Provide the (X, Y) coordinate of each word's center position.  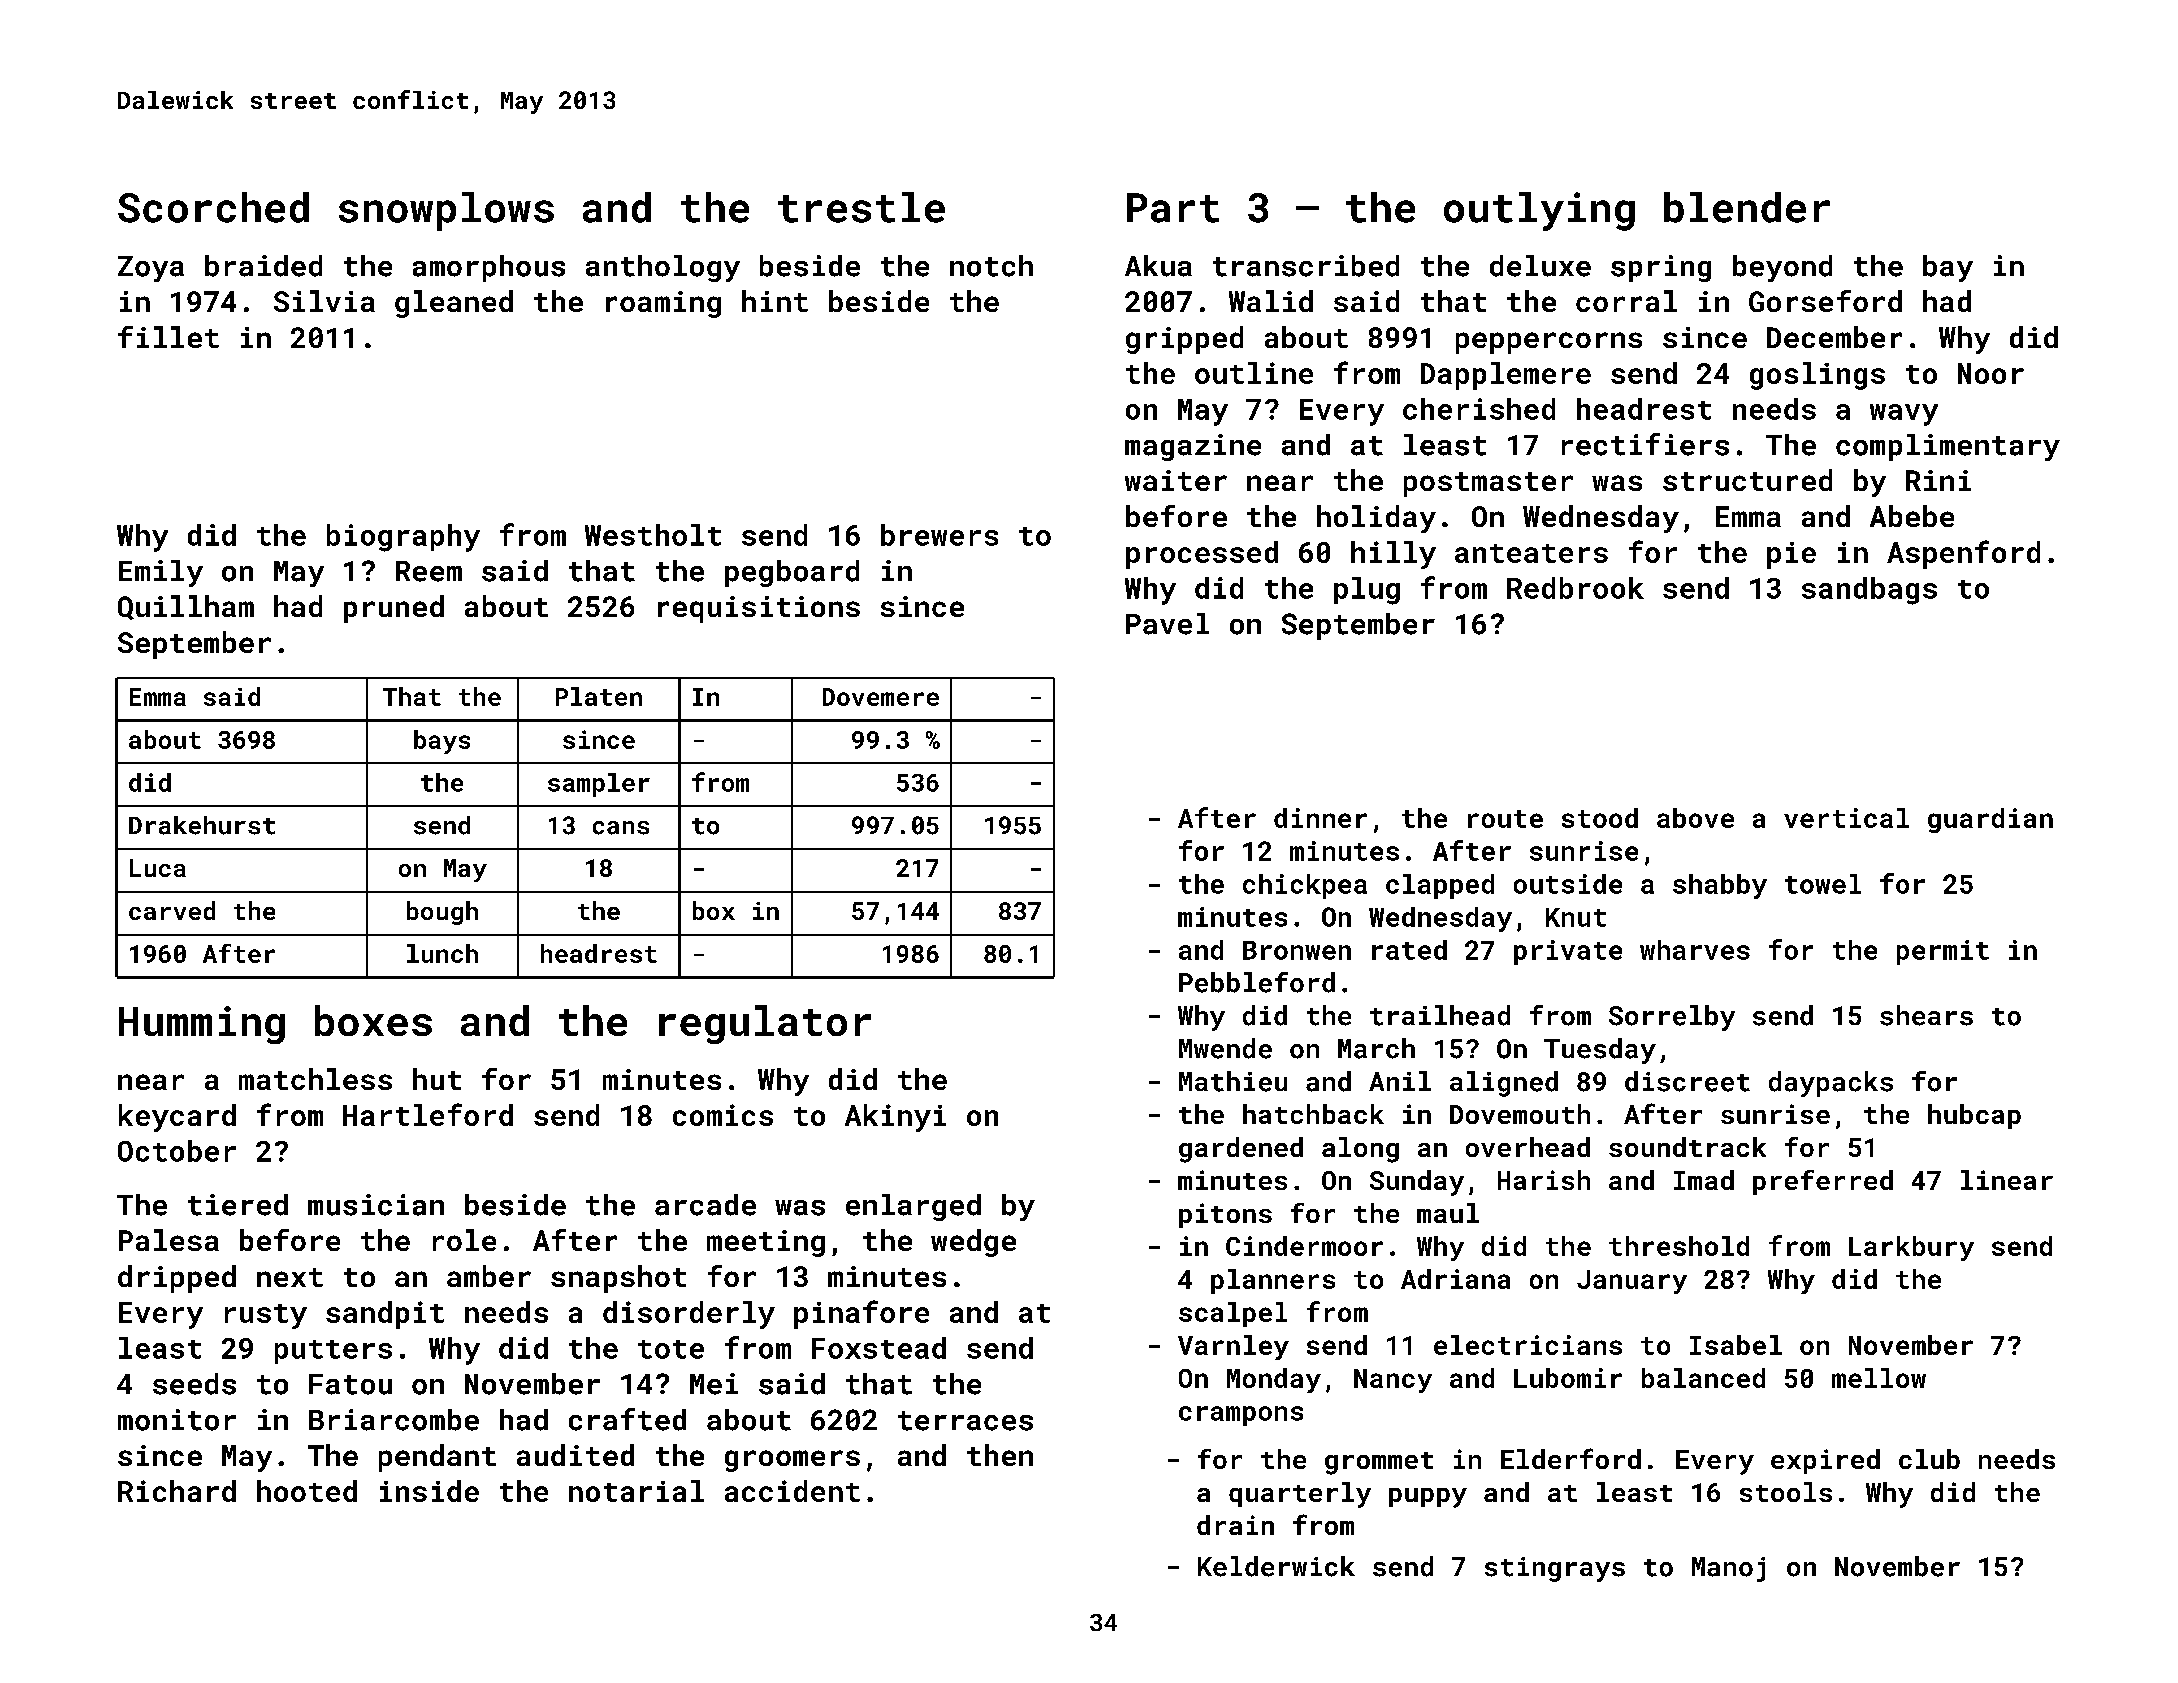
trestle (861, 207)
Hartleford (428, 1114)
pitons (1225, 1215)
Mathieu (1233, 1081)
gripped (1184, 340)
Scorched (213, 207)
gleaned (454, 304)
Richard (177, 1491)
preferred (1823, 1182)
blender (1747, 207)
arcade (705, 1205)
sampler (599, 785)
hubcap (1974, 1116)
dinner (1320, 818)
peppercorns (1549, 343)
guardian (1990, 820)
